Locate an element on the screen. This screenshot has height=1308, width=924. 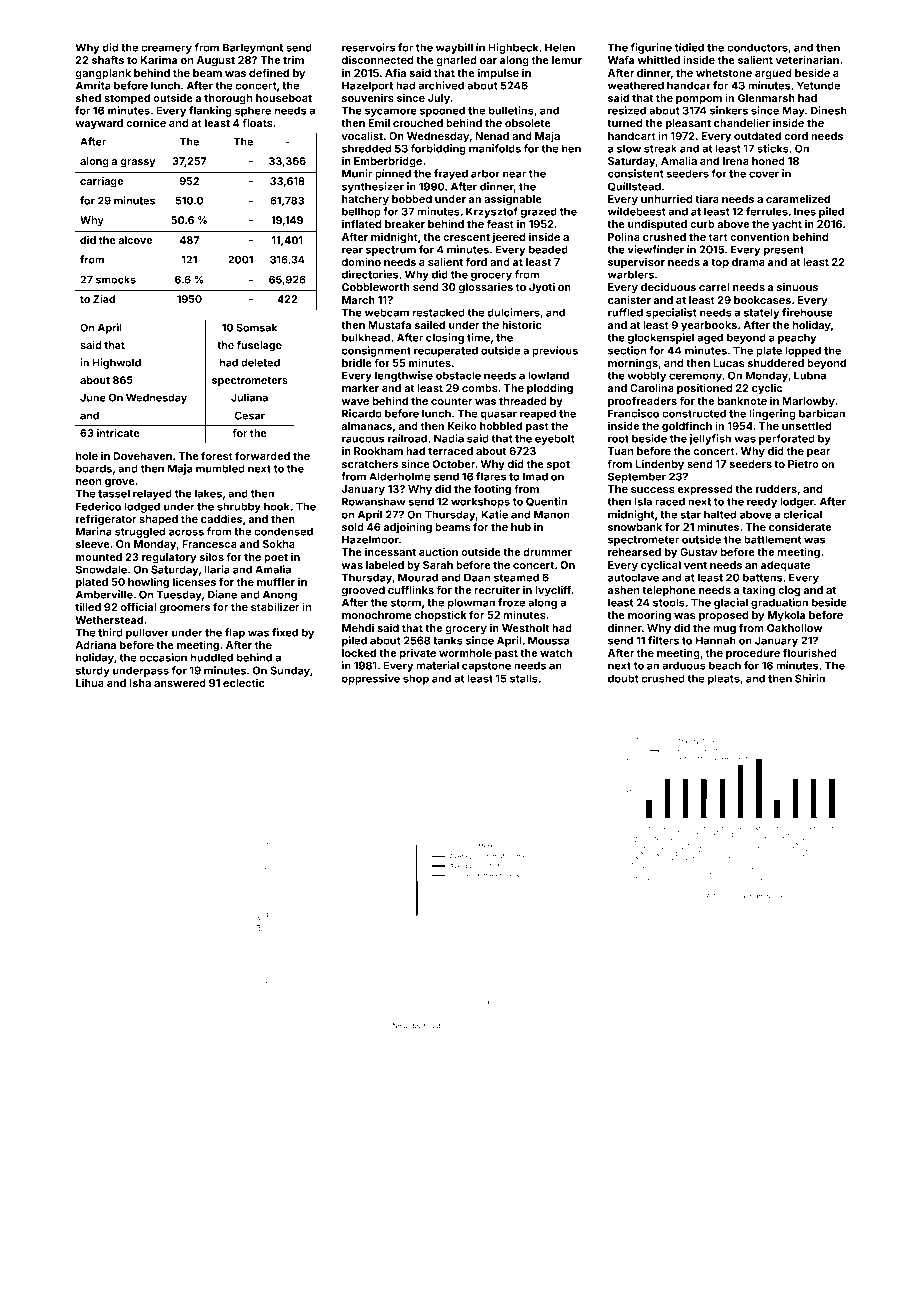
consistent is located at coordinates (635, 173).
